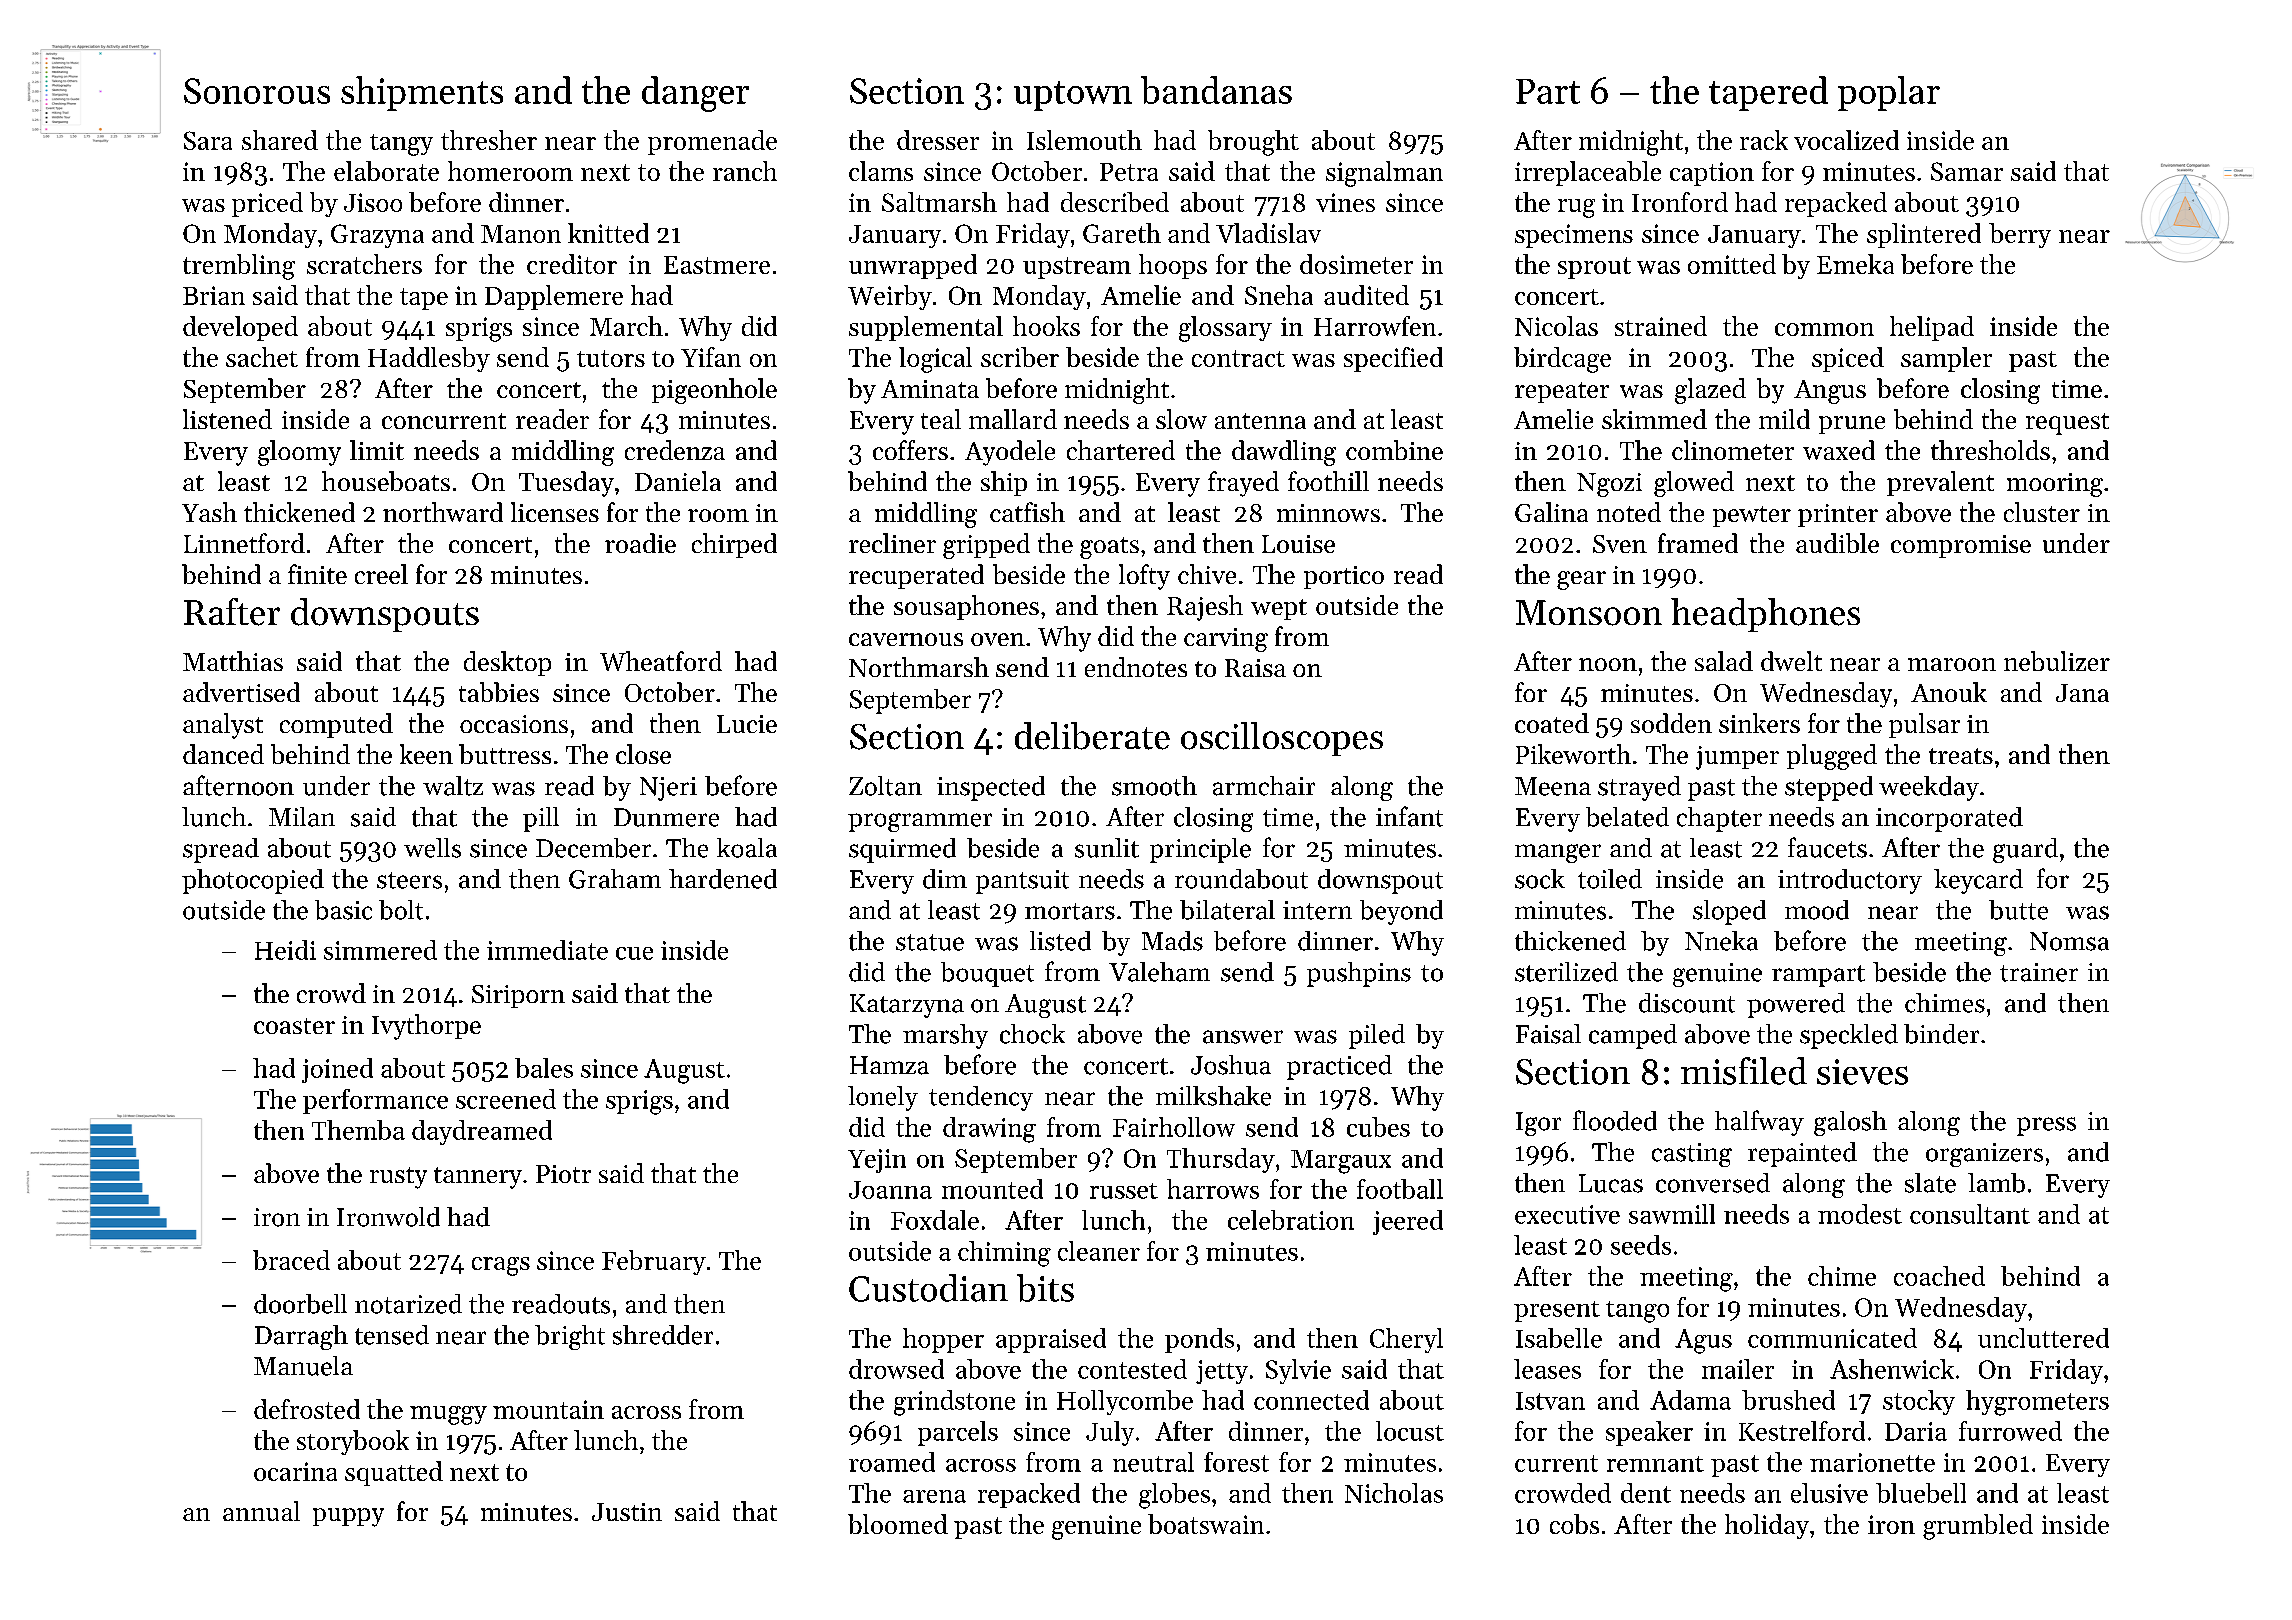 Image resolution: width=2292 pixels, height=1620 pixels. What do you see at coordinates (2055, 485) in the page?
I see `mooring` at bounding box center [2055, 485].
